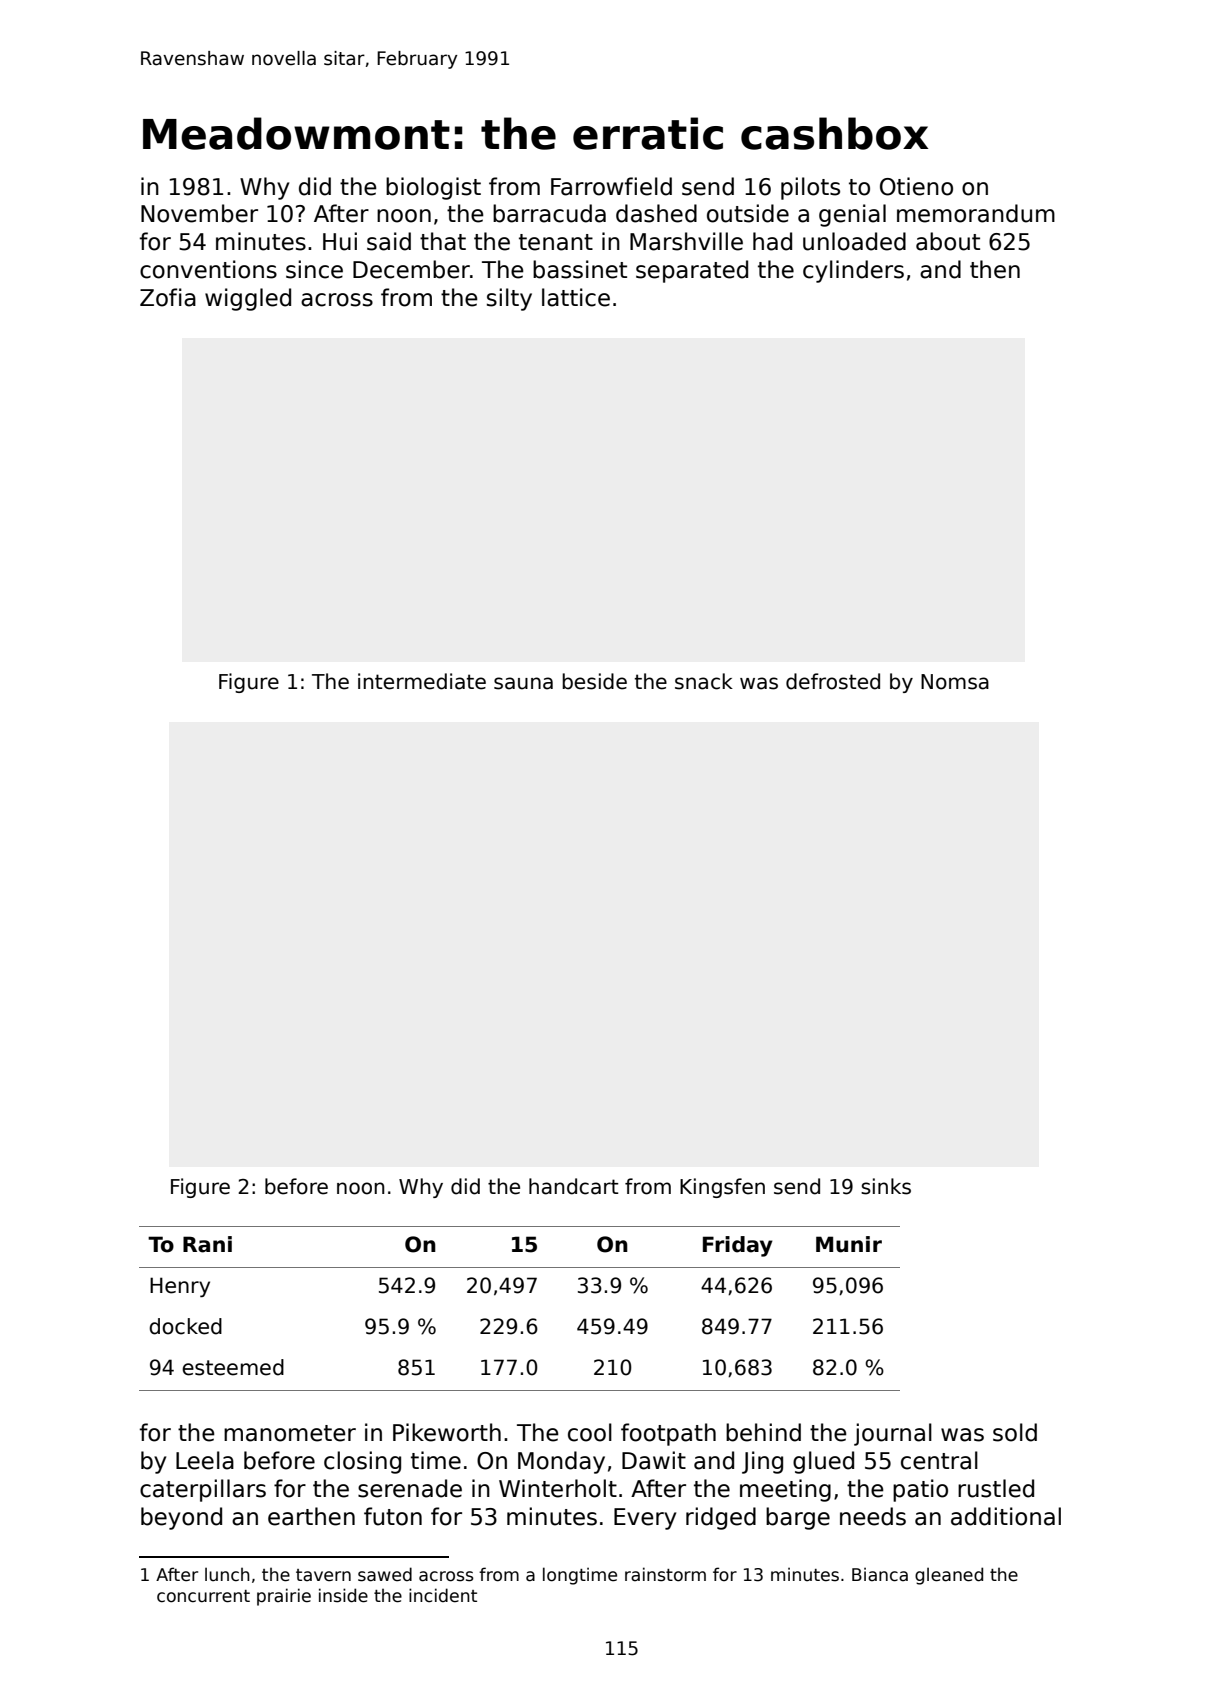  Describe the element at coordinates (849, 1244) in the page. I see `Munir` at that location.
